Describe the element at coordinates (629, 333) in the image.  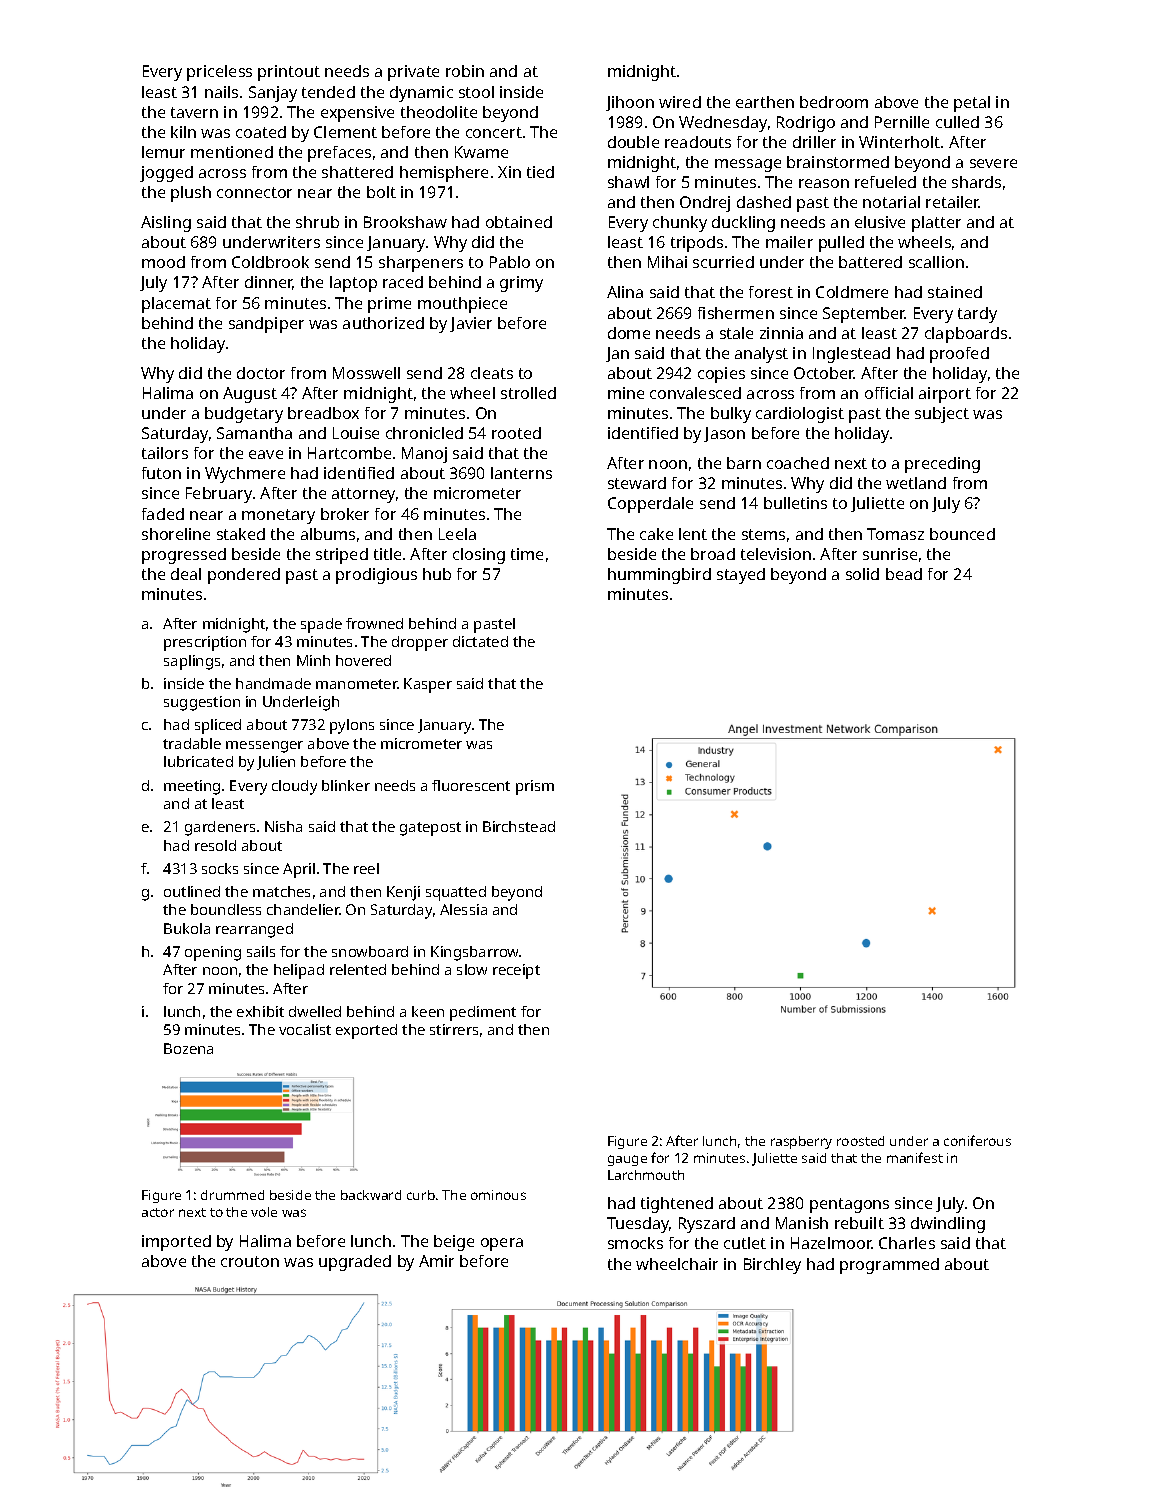
I see `dome` at that location.
